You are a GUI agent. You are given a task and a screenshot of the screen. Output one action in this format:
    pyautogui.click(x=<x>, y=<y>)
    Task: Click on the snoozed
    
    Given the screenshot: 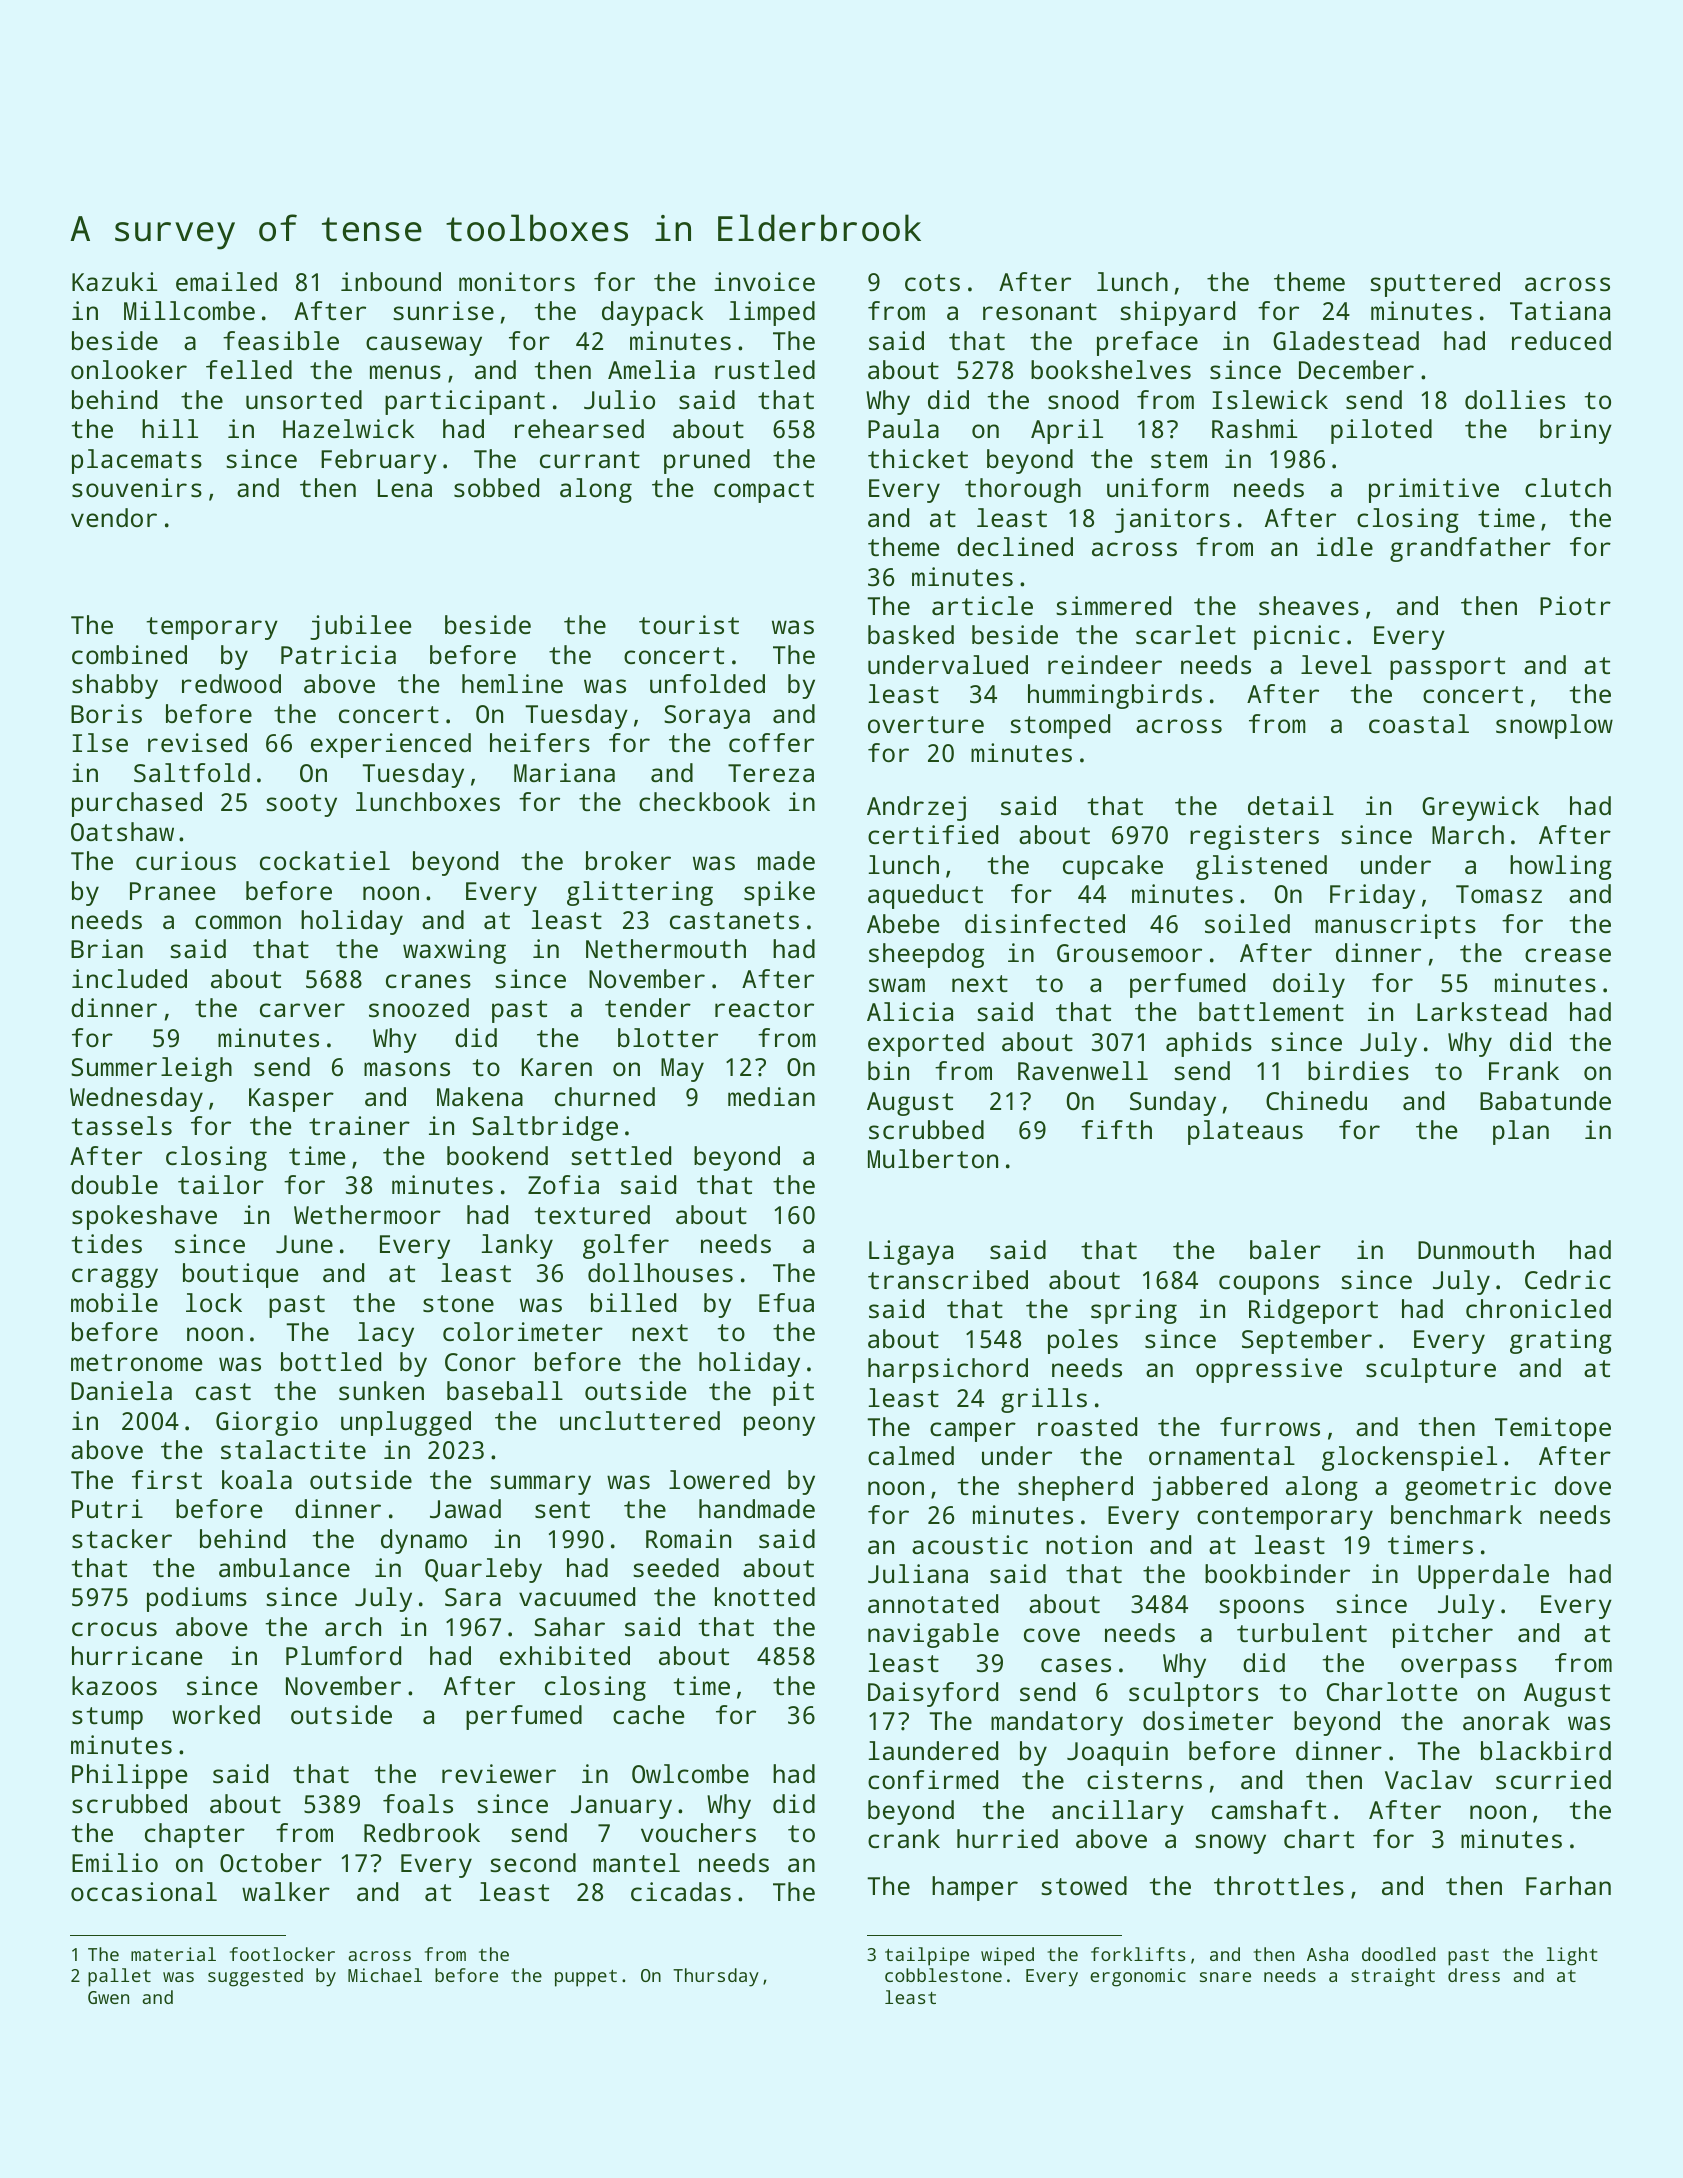 What is the action you would take?
    pyautogui.click(x=419, y=1007)
